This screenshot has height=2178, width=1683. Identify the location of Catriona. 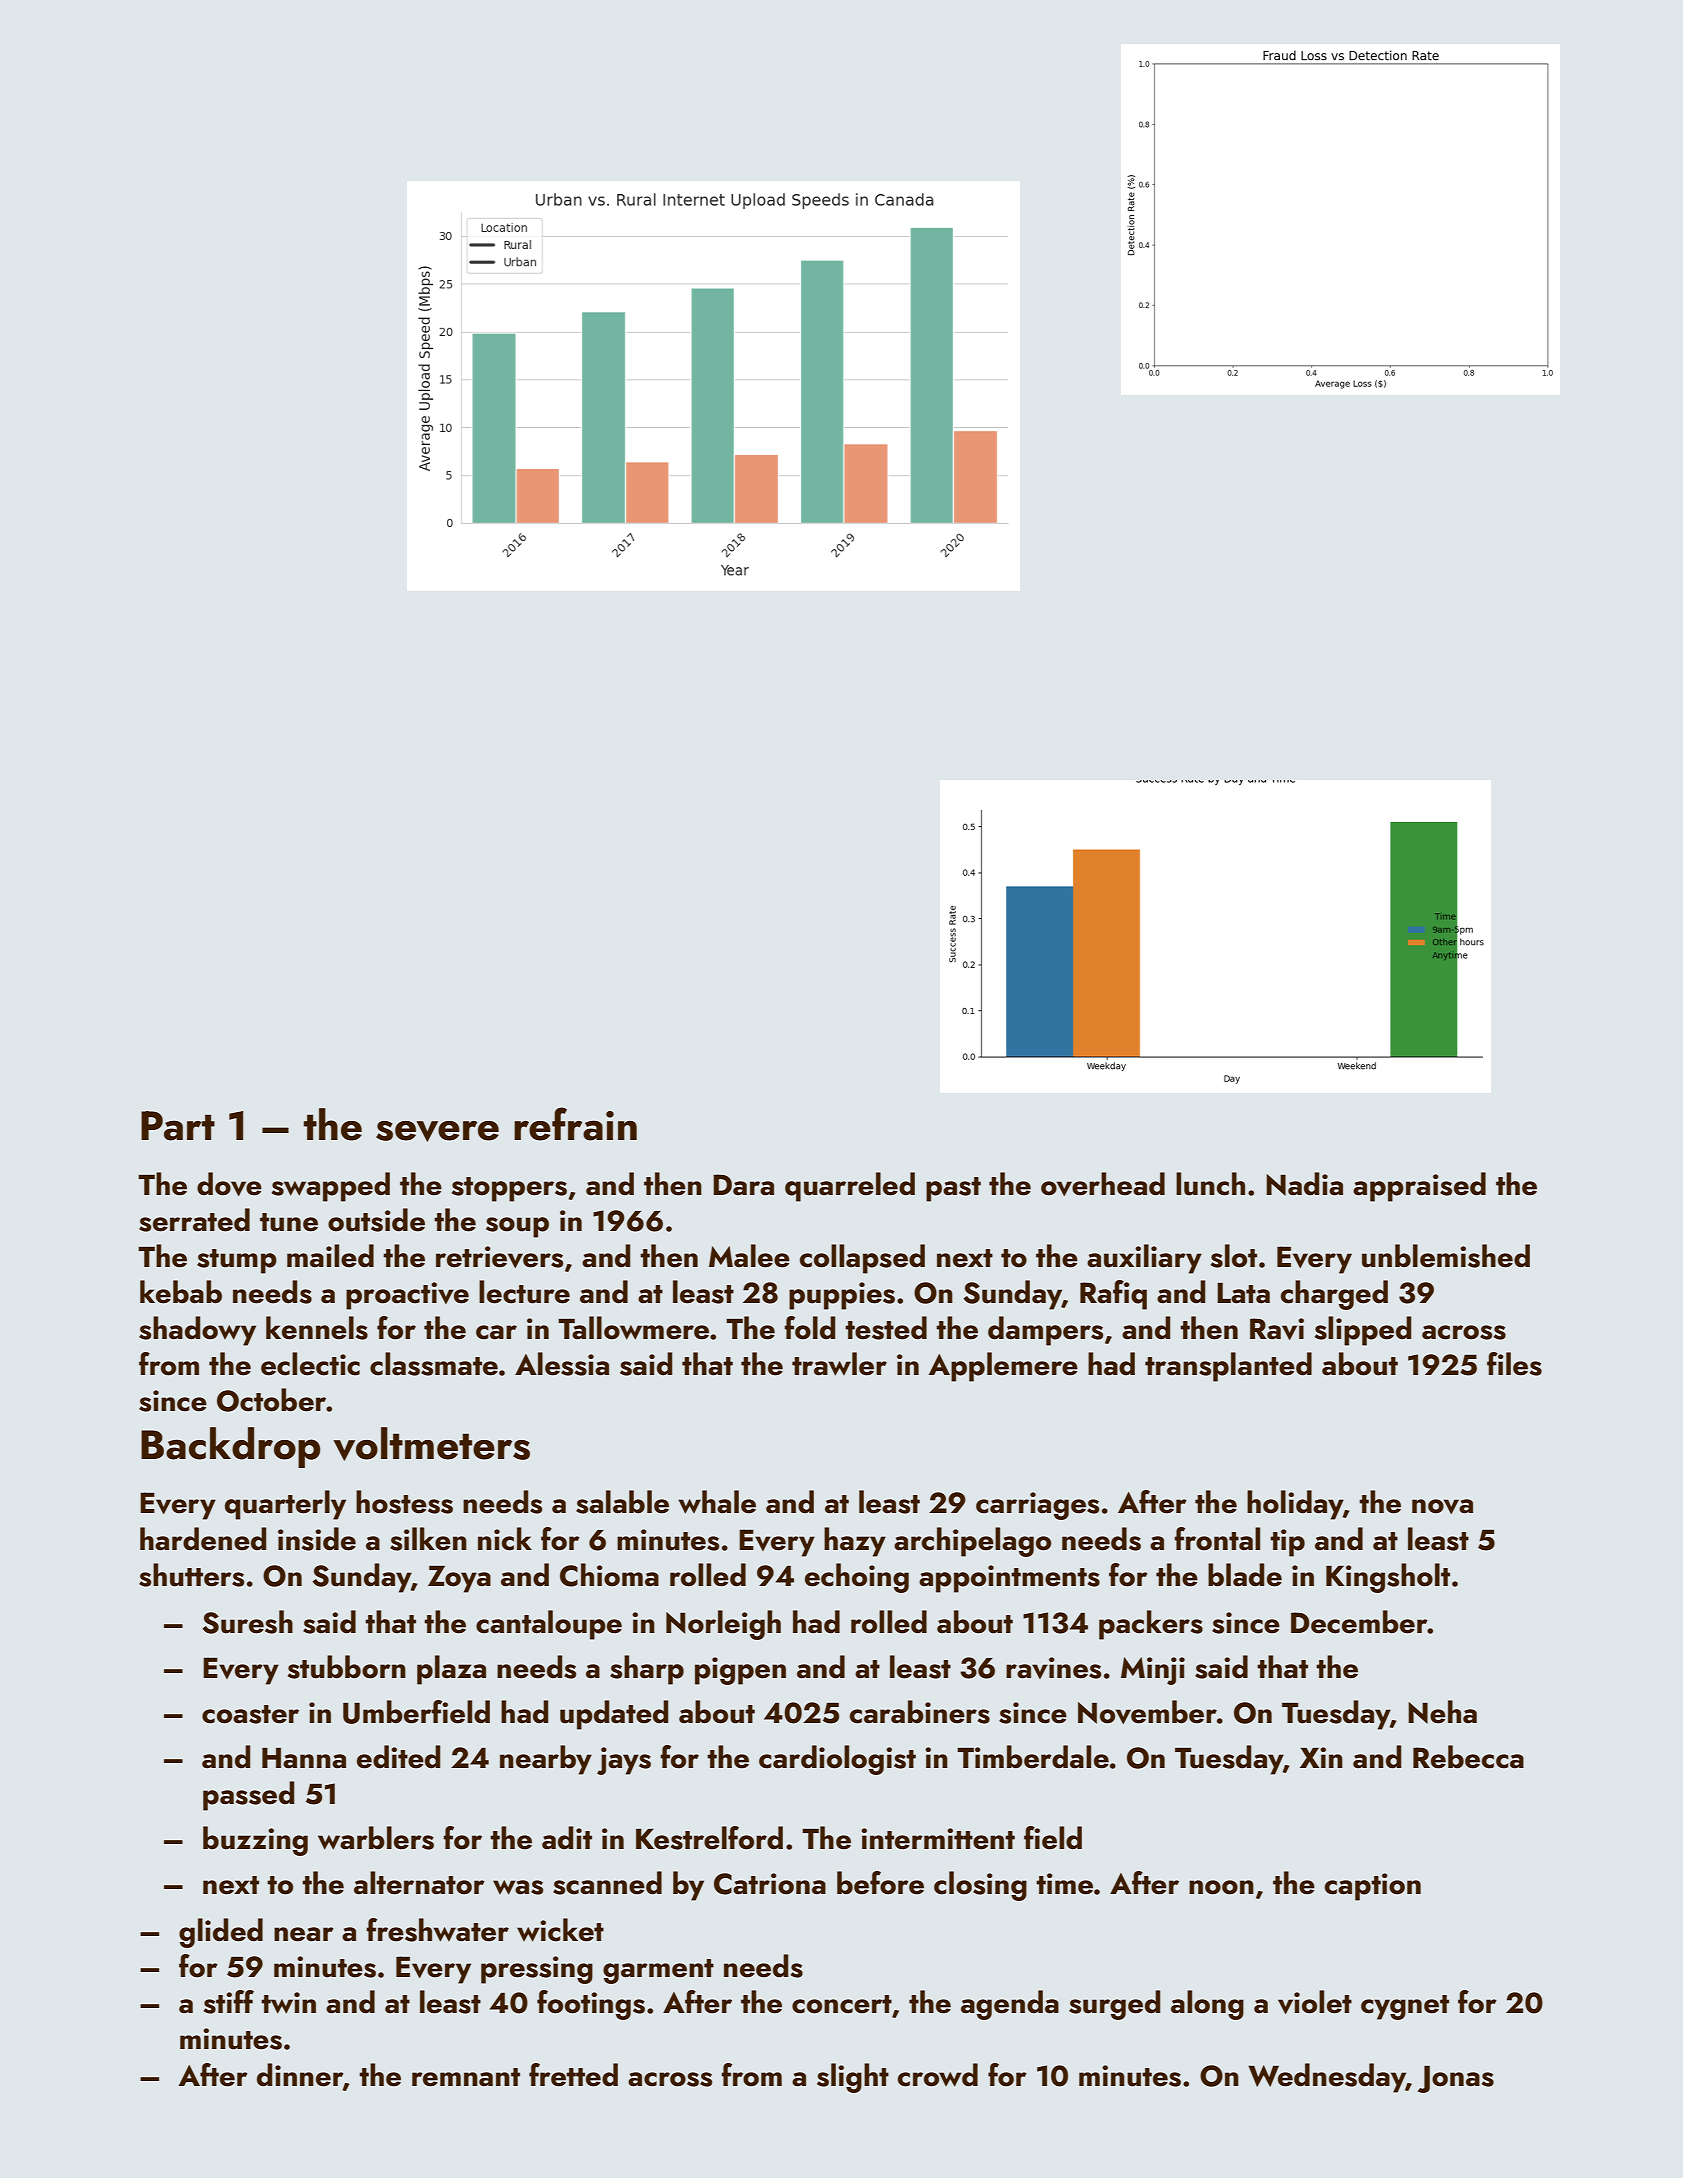
(770, 1884).
